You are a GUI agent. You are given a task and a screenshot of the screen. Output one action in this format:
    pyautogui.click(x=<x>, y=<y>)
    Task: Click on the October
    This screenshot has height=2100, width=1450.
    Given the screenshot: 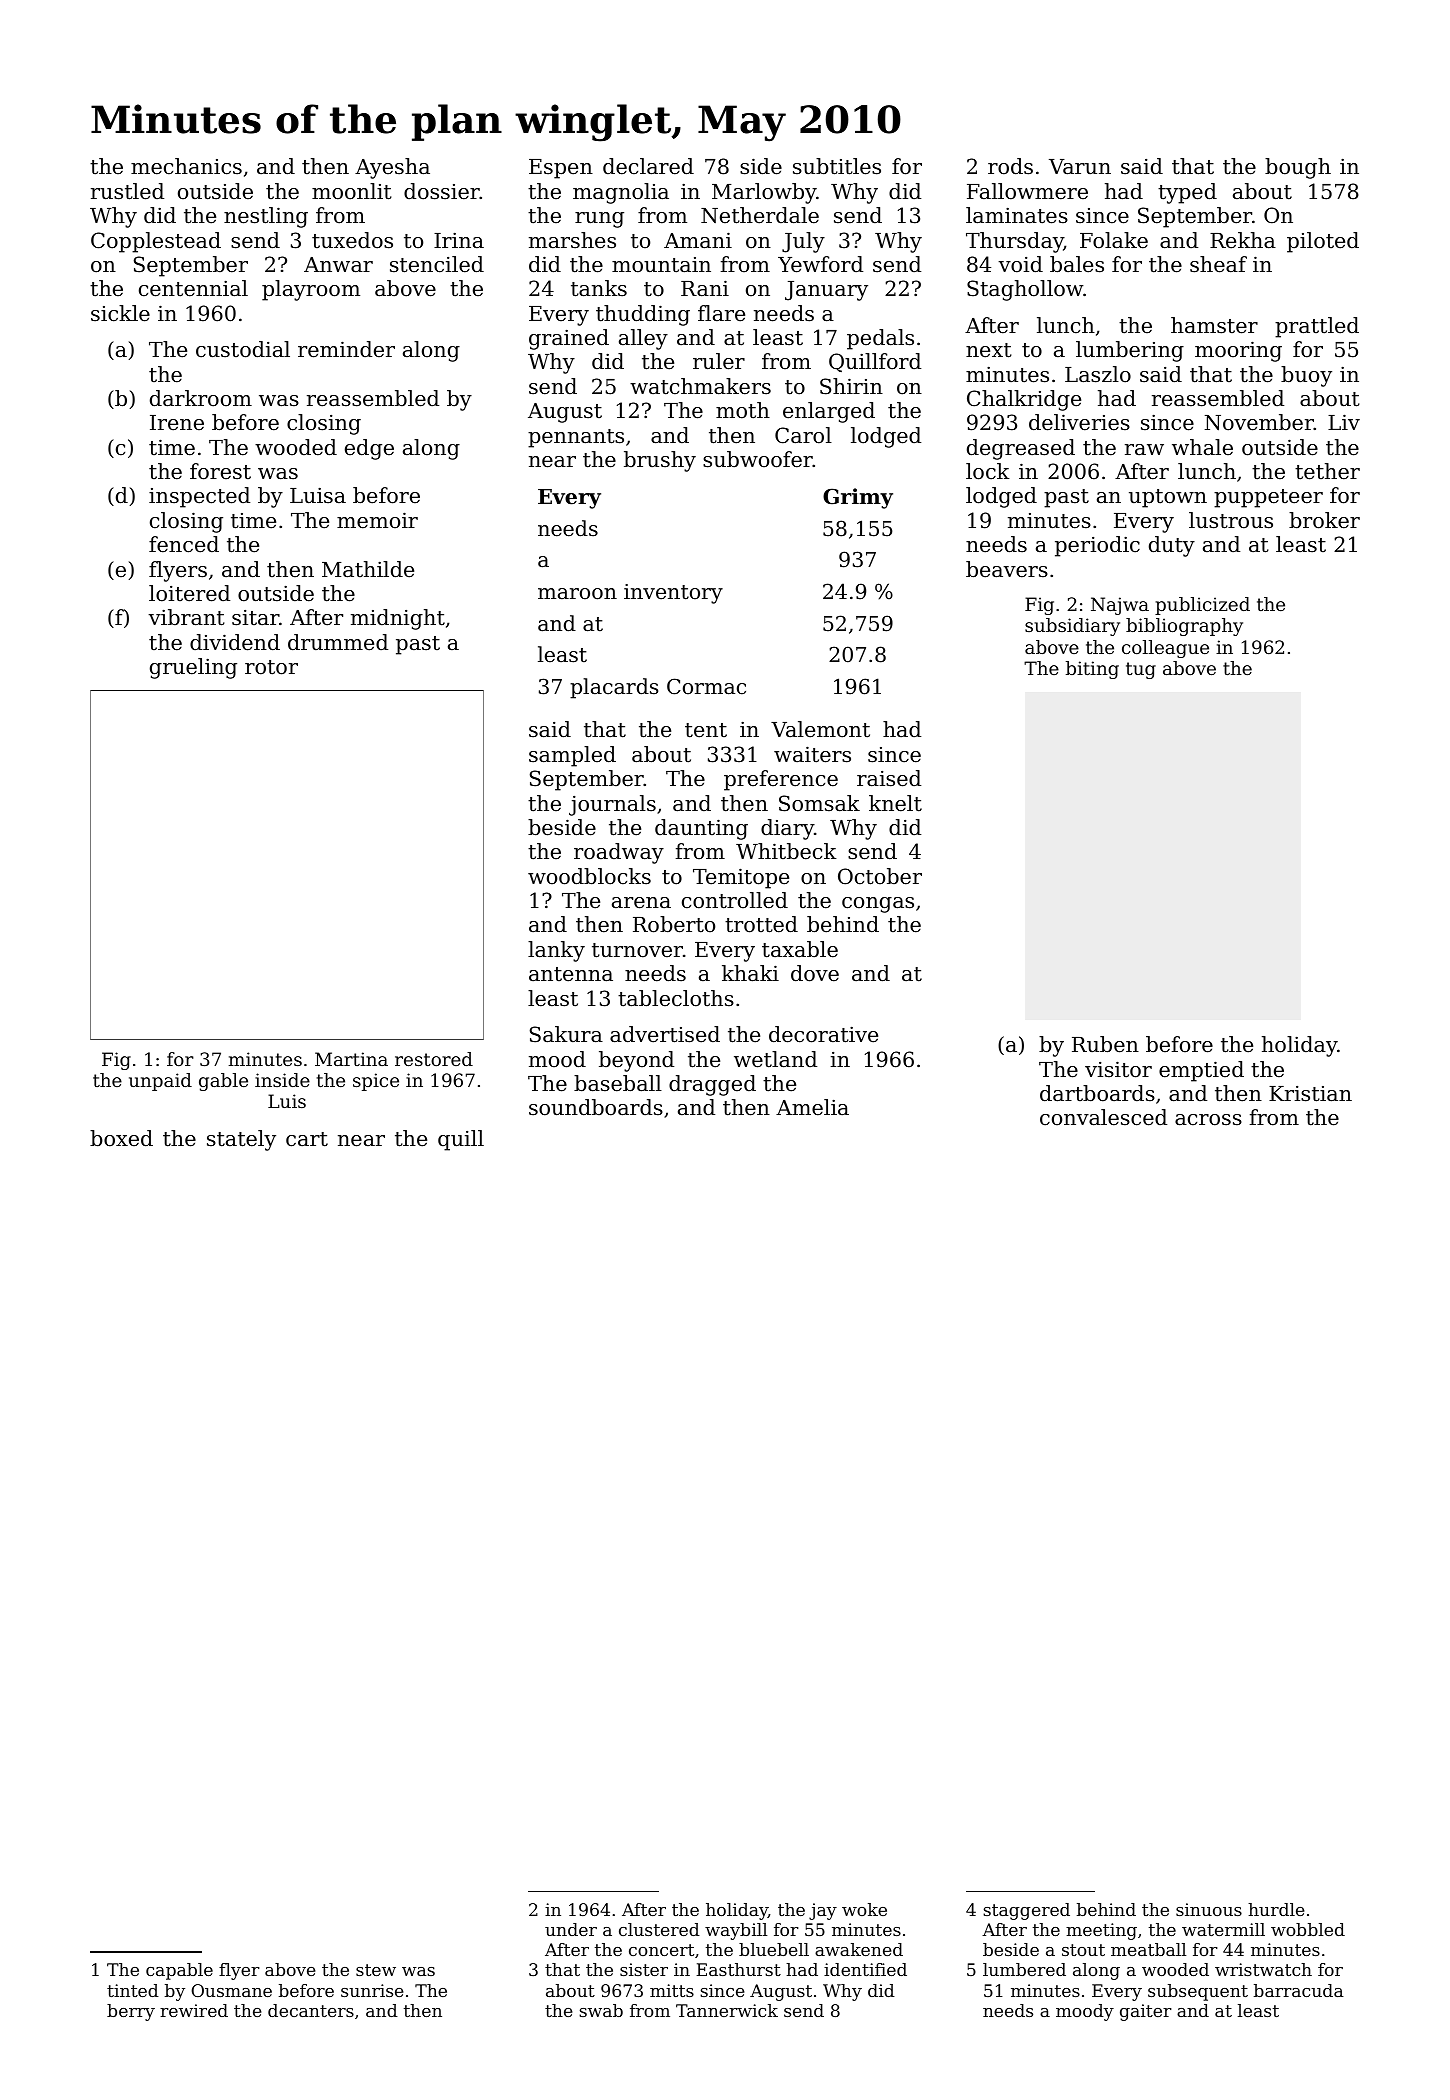 What is the action you would take?
    pyautogui.click(x=880, y=876)
